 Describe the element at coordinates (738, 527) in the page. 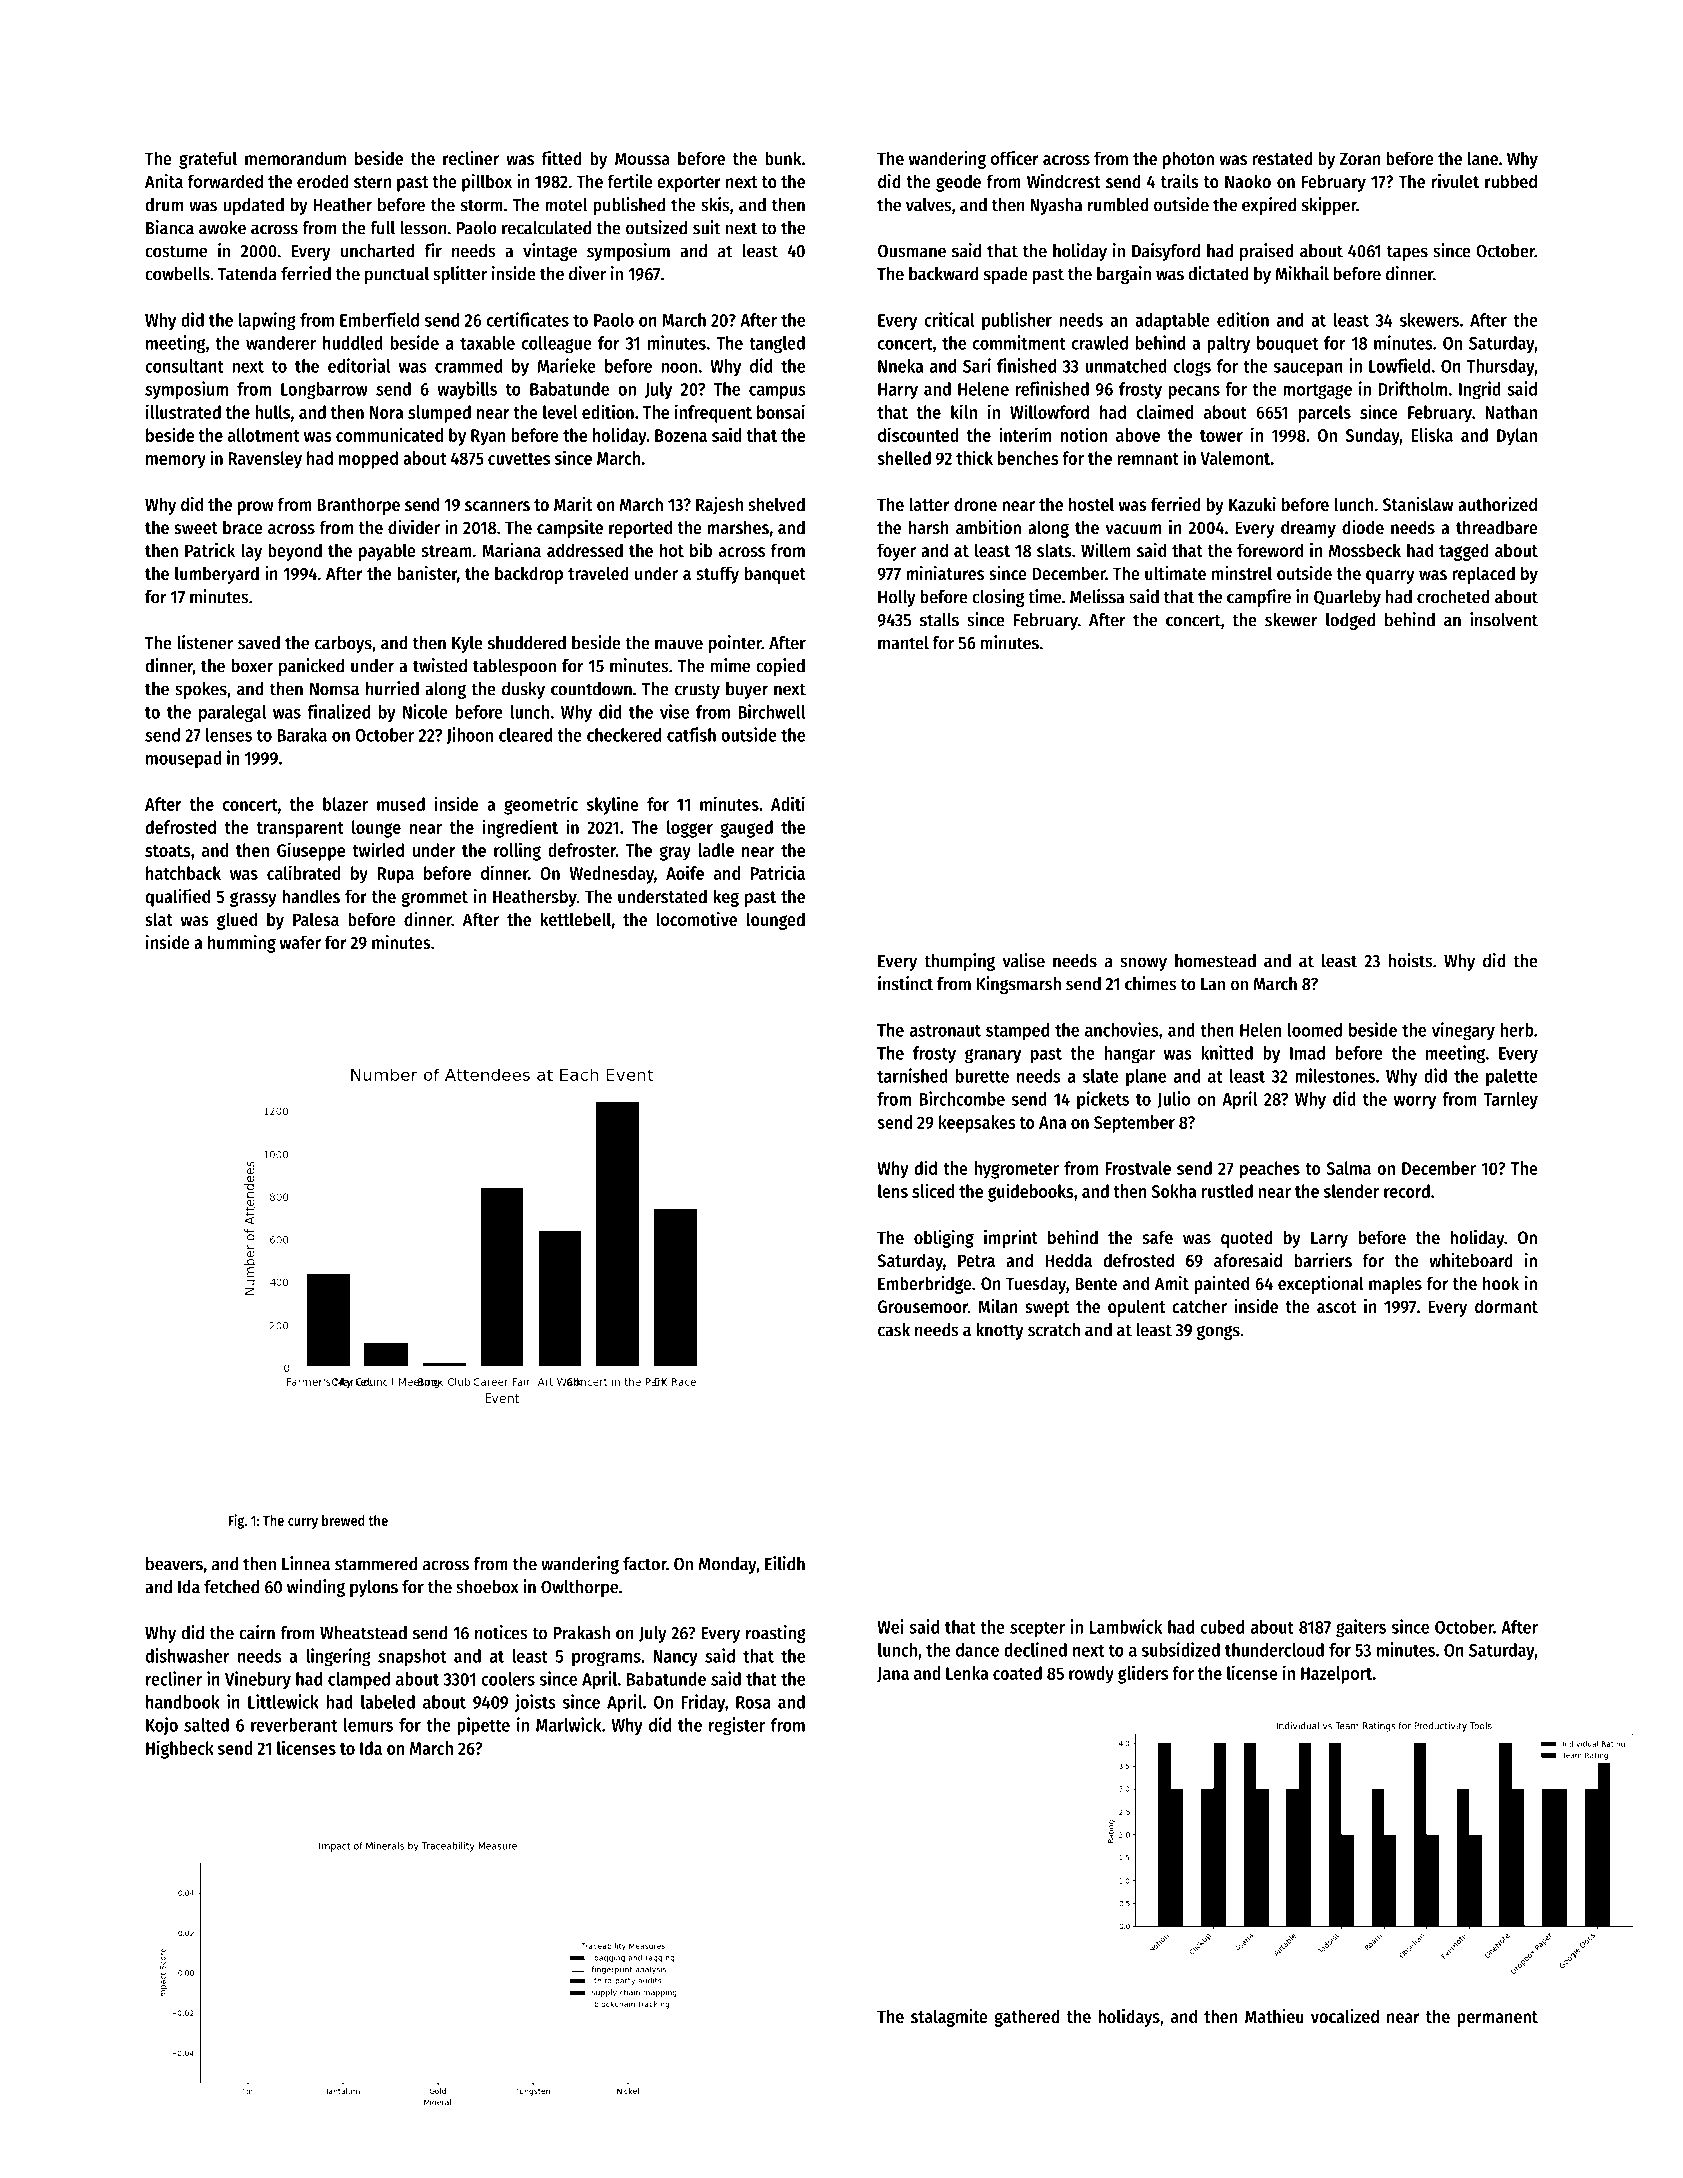

I see `marshes` at that location.
